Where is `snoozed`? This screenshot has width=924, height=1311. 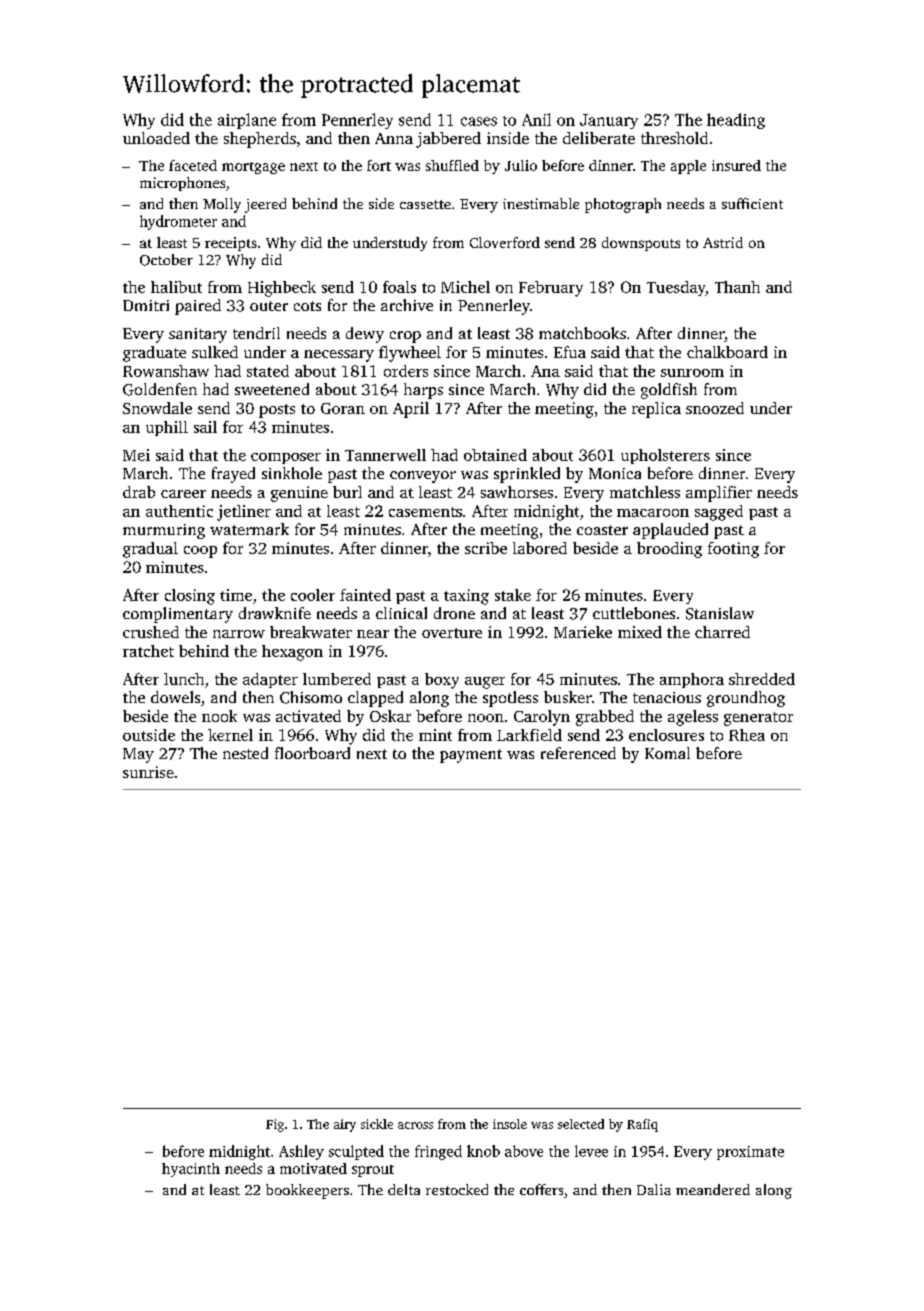
snoozed is located at coordinates (715, 408).
